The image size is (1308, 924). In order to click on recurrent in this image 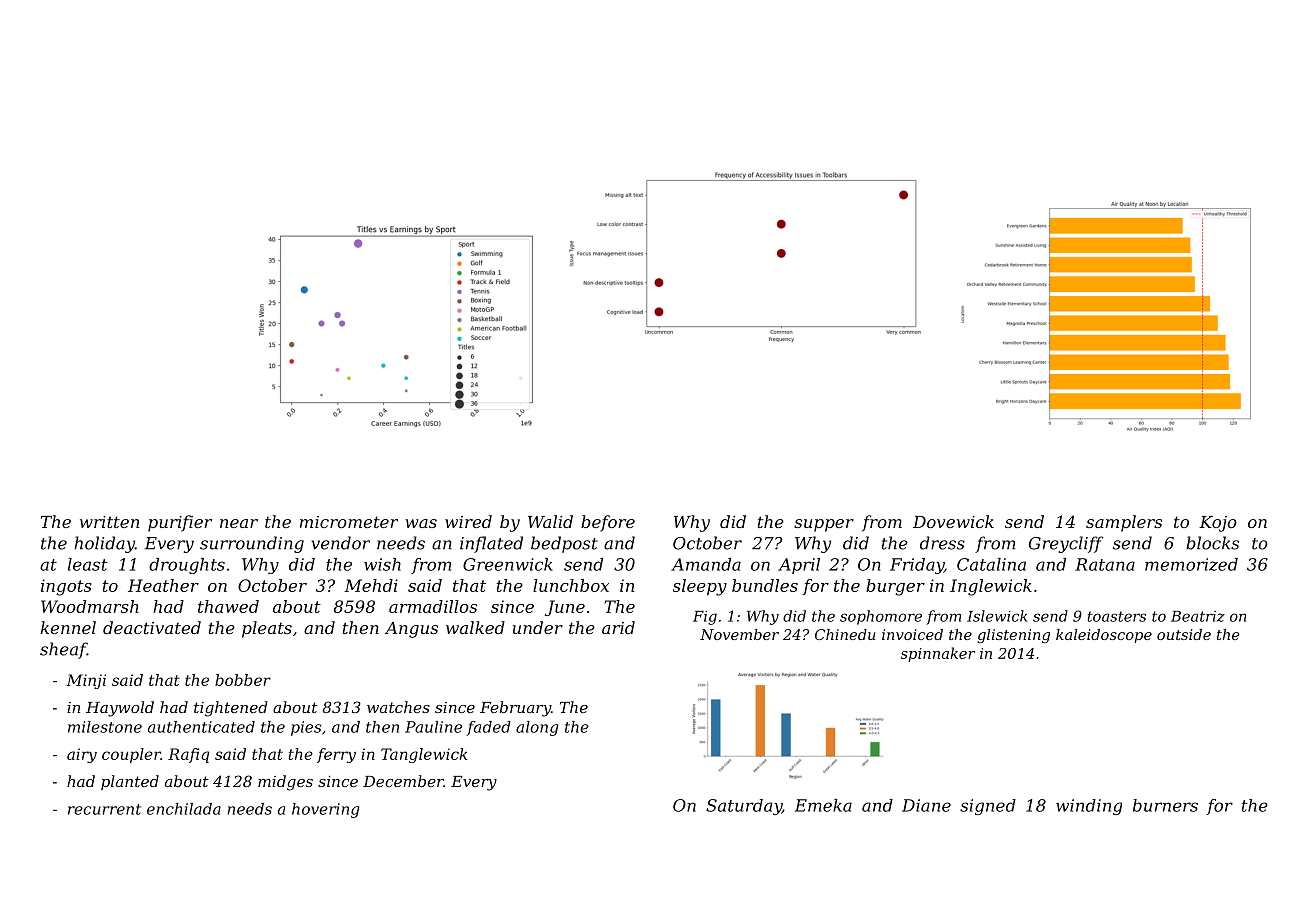, I will do `click(104, 809)`.
